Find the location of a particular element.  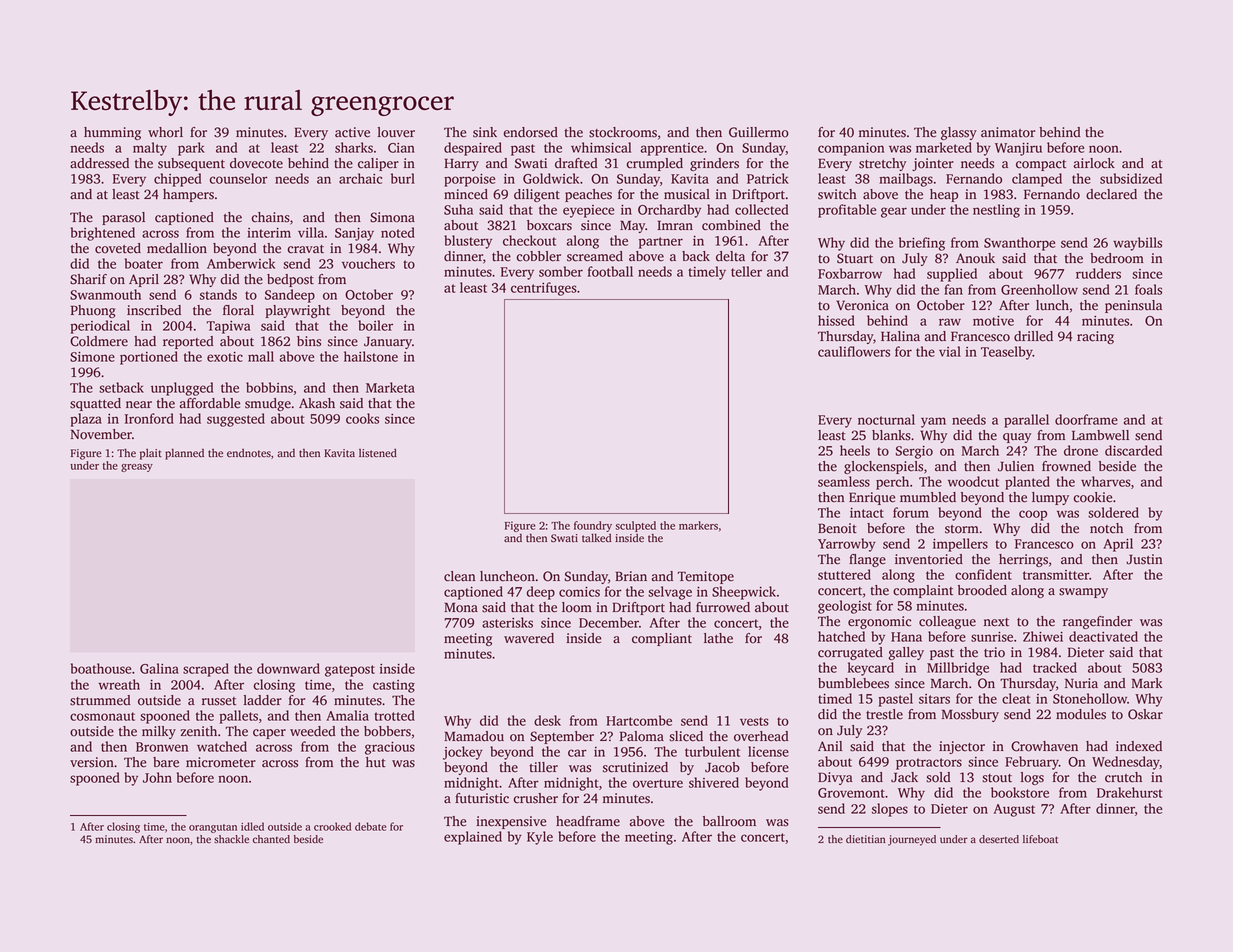

malty is located at coordinates (150, 149).
